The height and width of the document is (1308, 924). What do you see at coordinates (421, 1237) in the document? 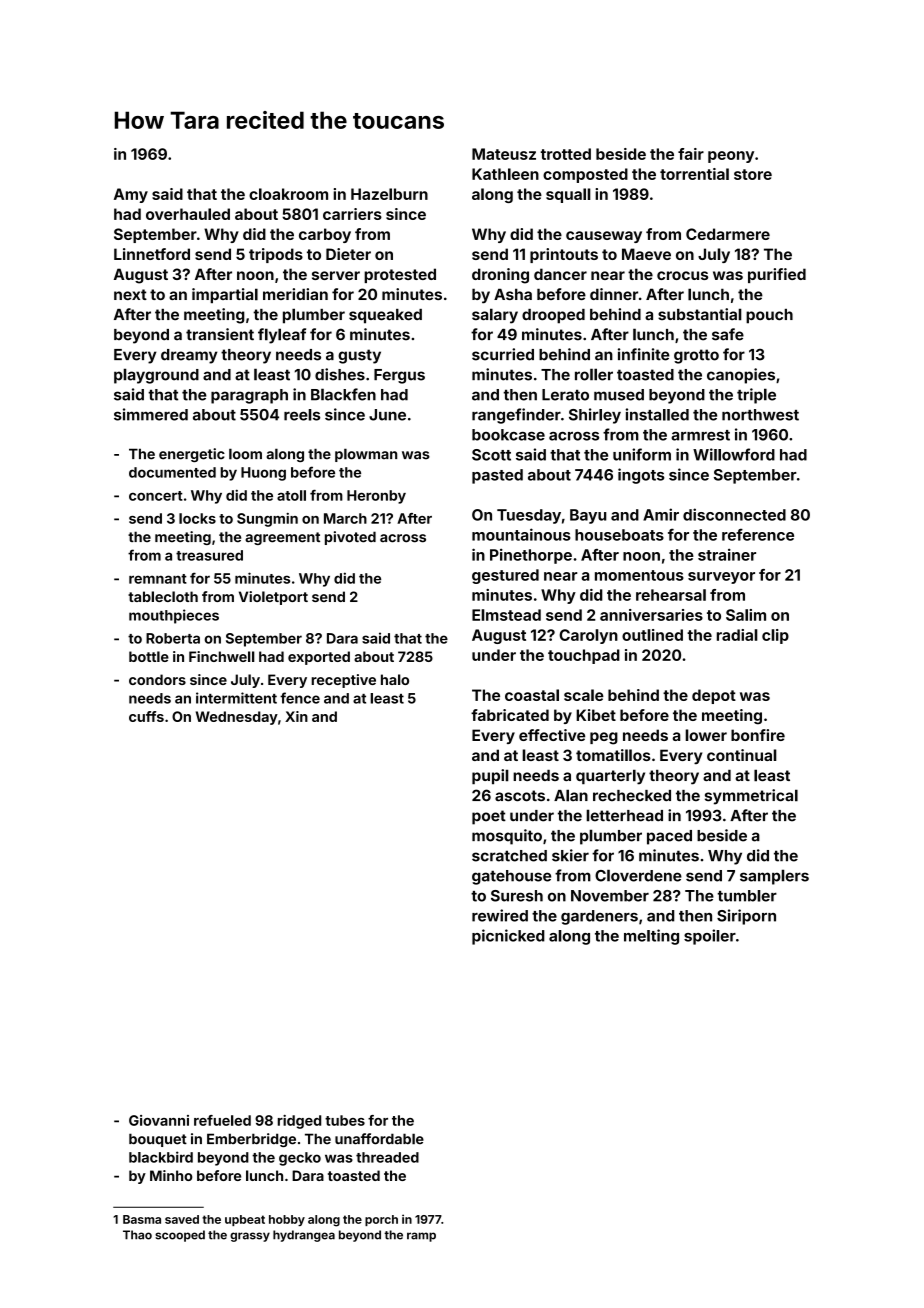
I see `ramp` at bounding box center [421, 1237].
